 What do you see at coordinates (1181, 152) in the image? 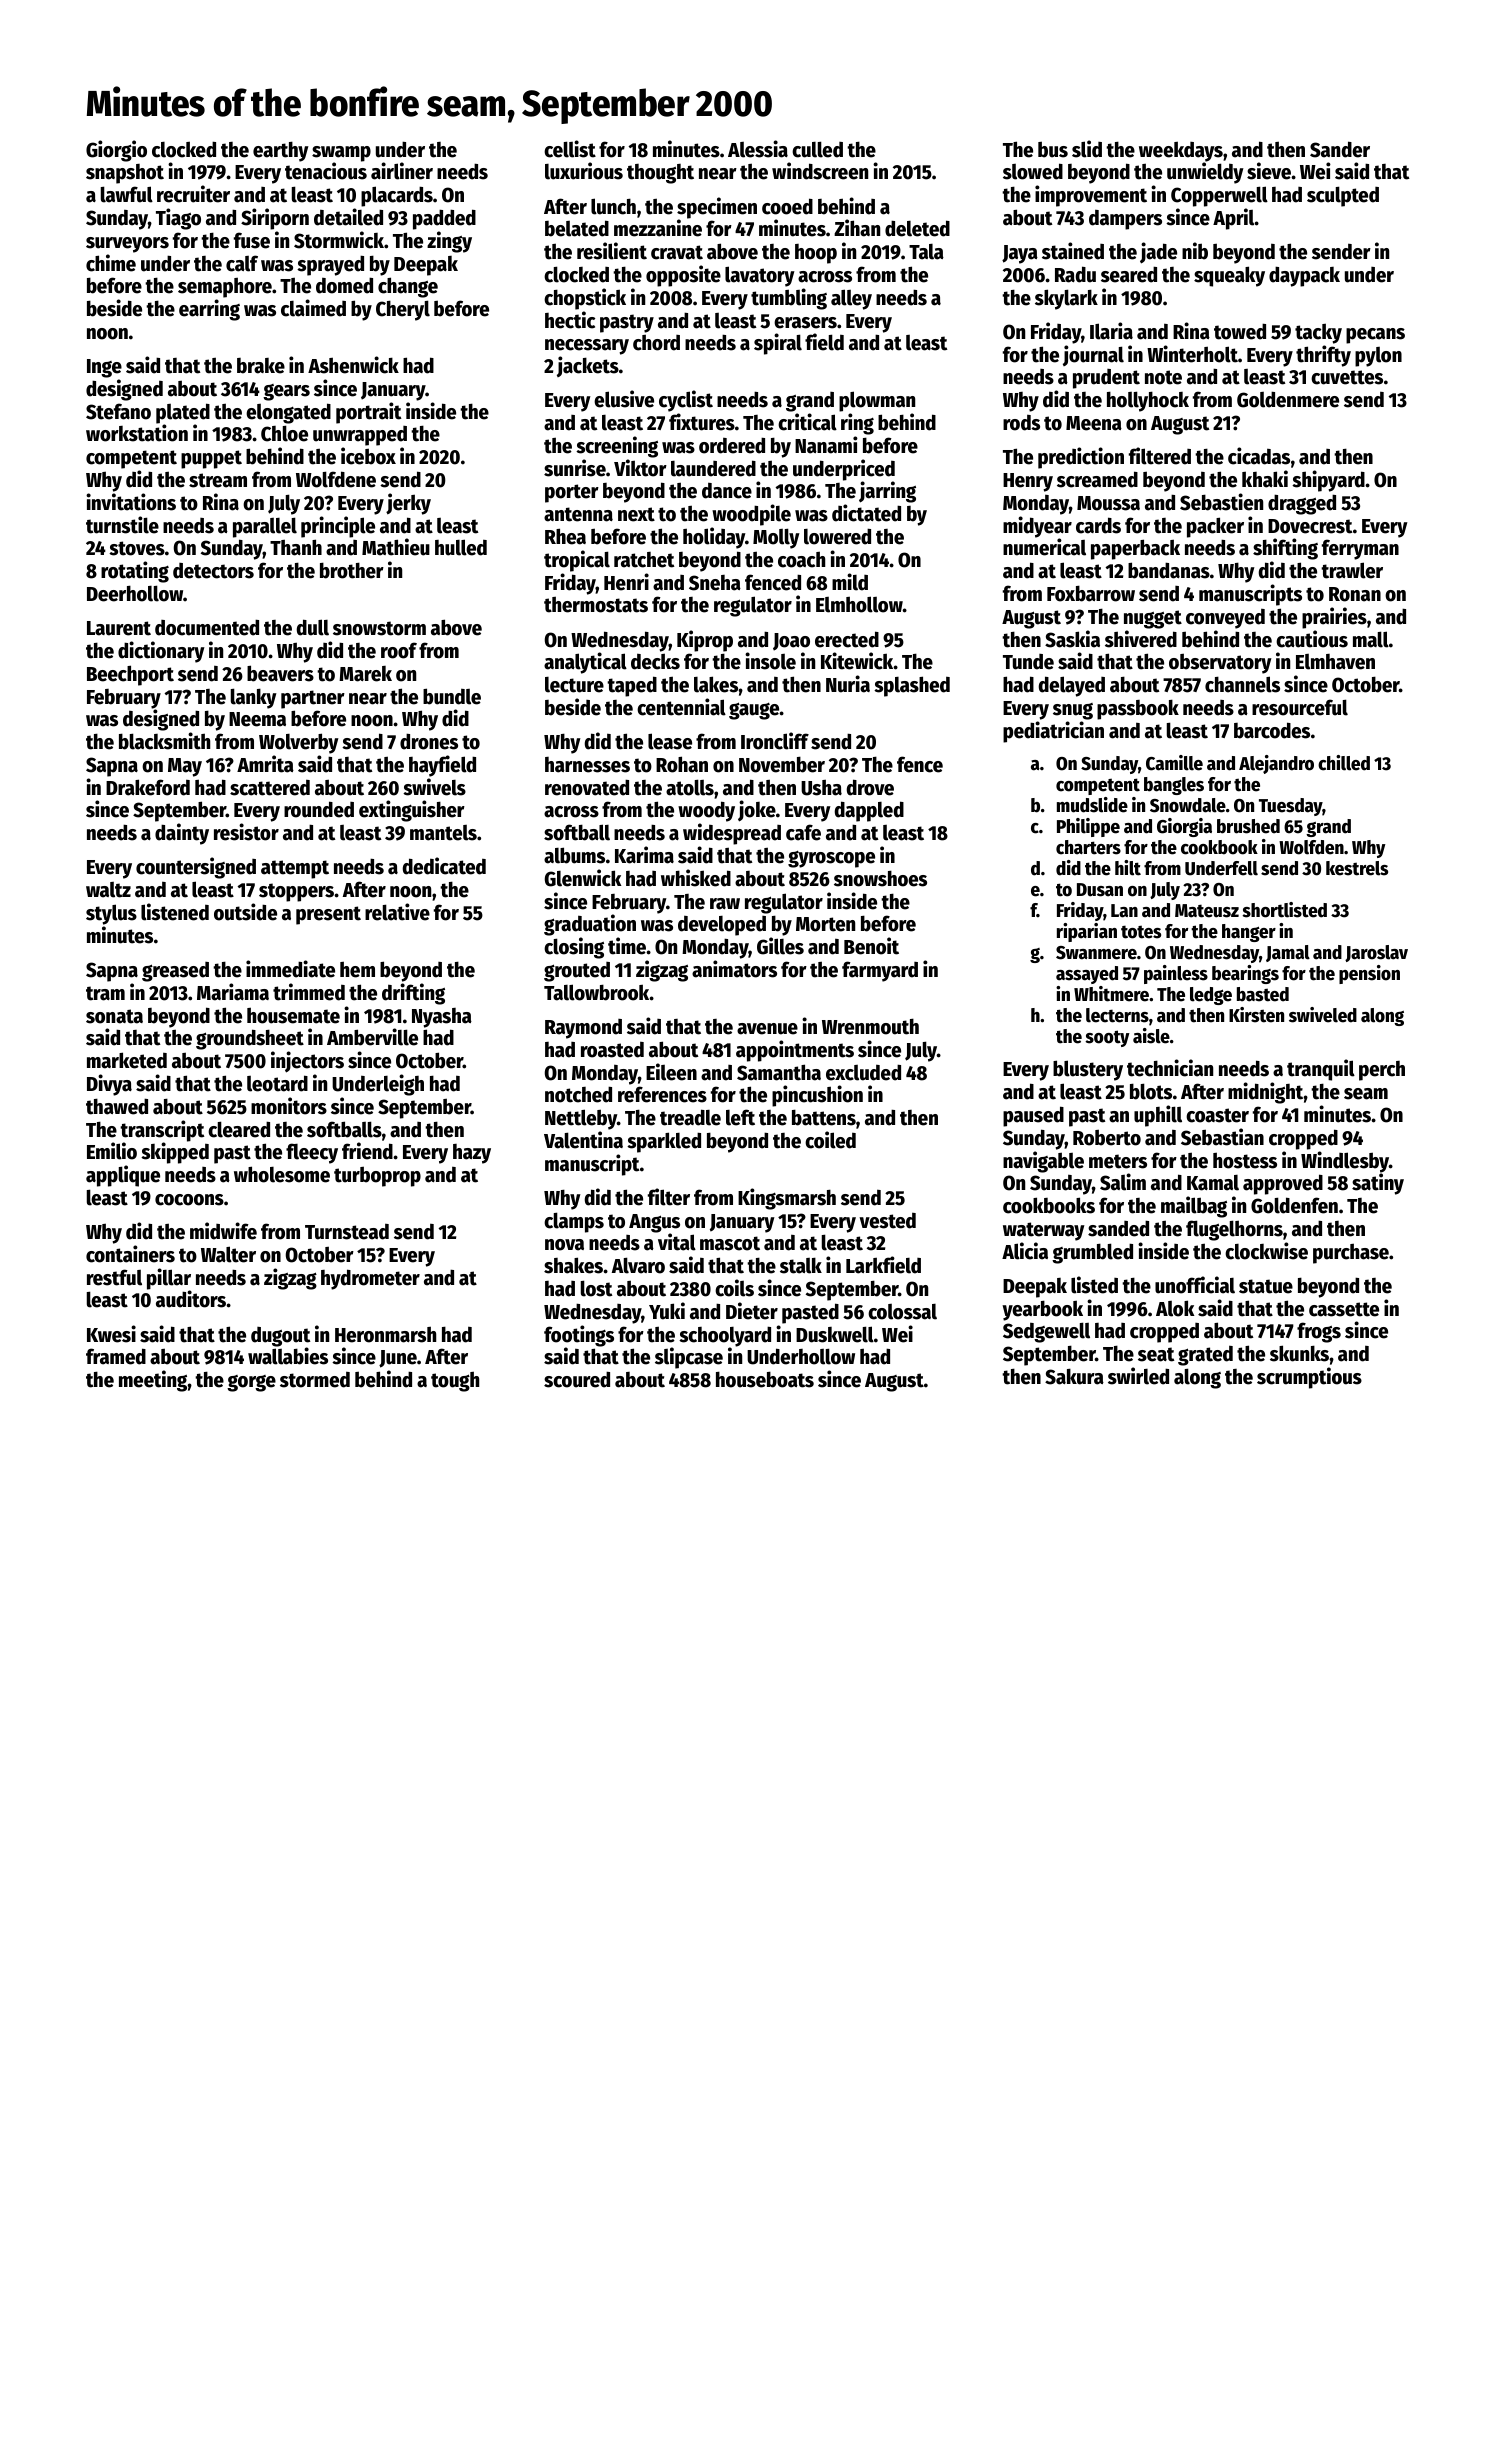
I see `weekdays` at bounding box center [1181, 152].
